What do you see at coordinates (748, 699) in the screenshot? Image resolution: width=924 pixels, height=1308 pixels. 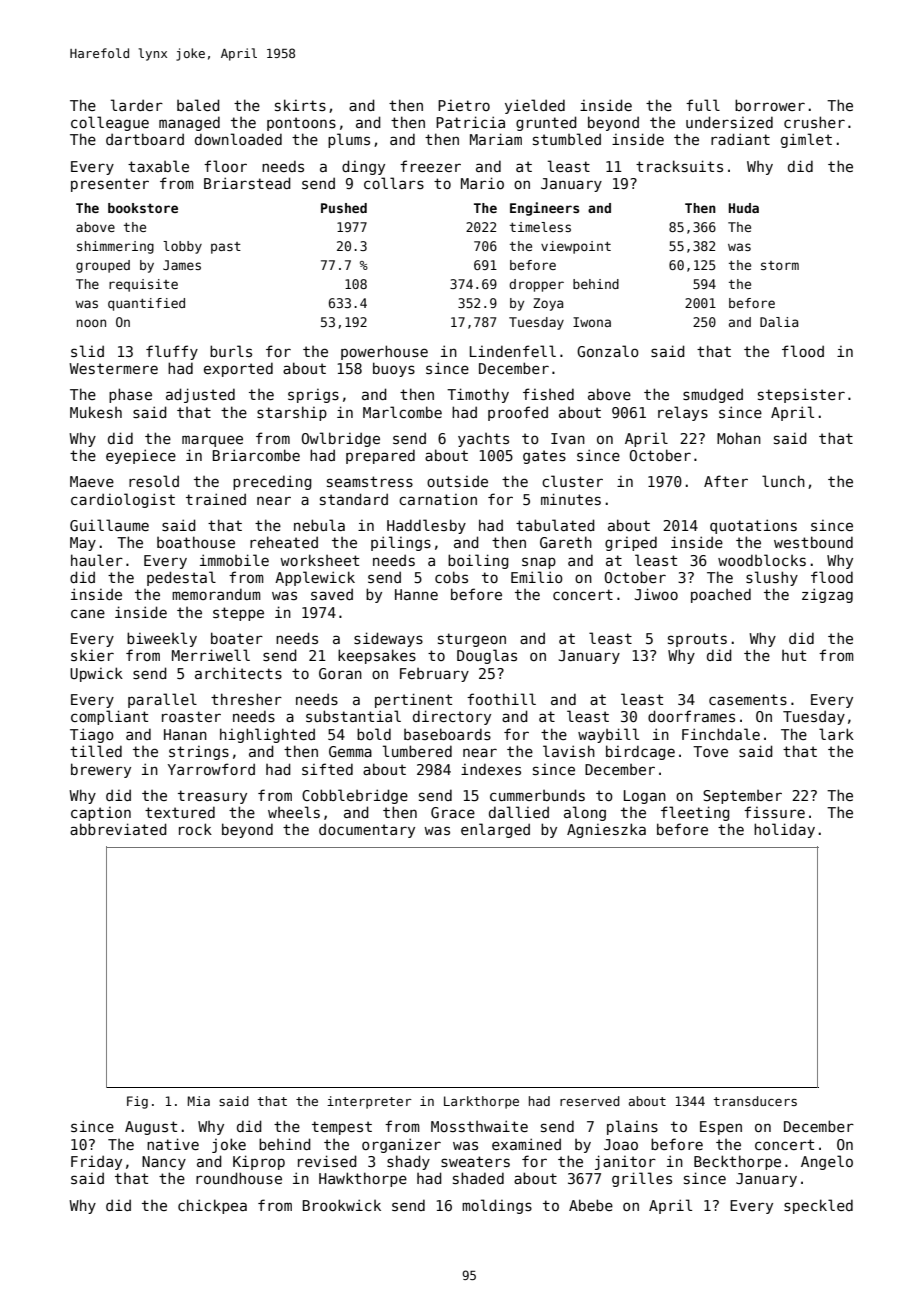 I see `casements` at bounding box center [748, 699].
